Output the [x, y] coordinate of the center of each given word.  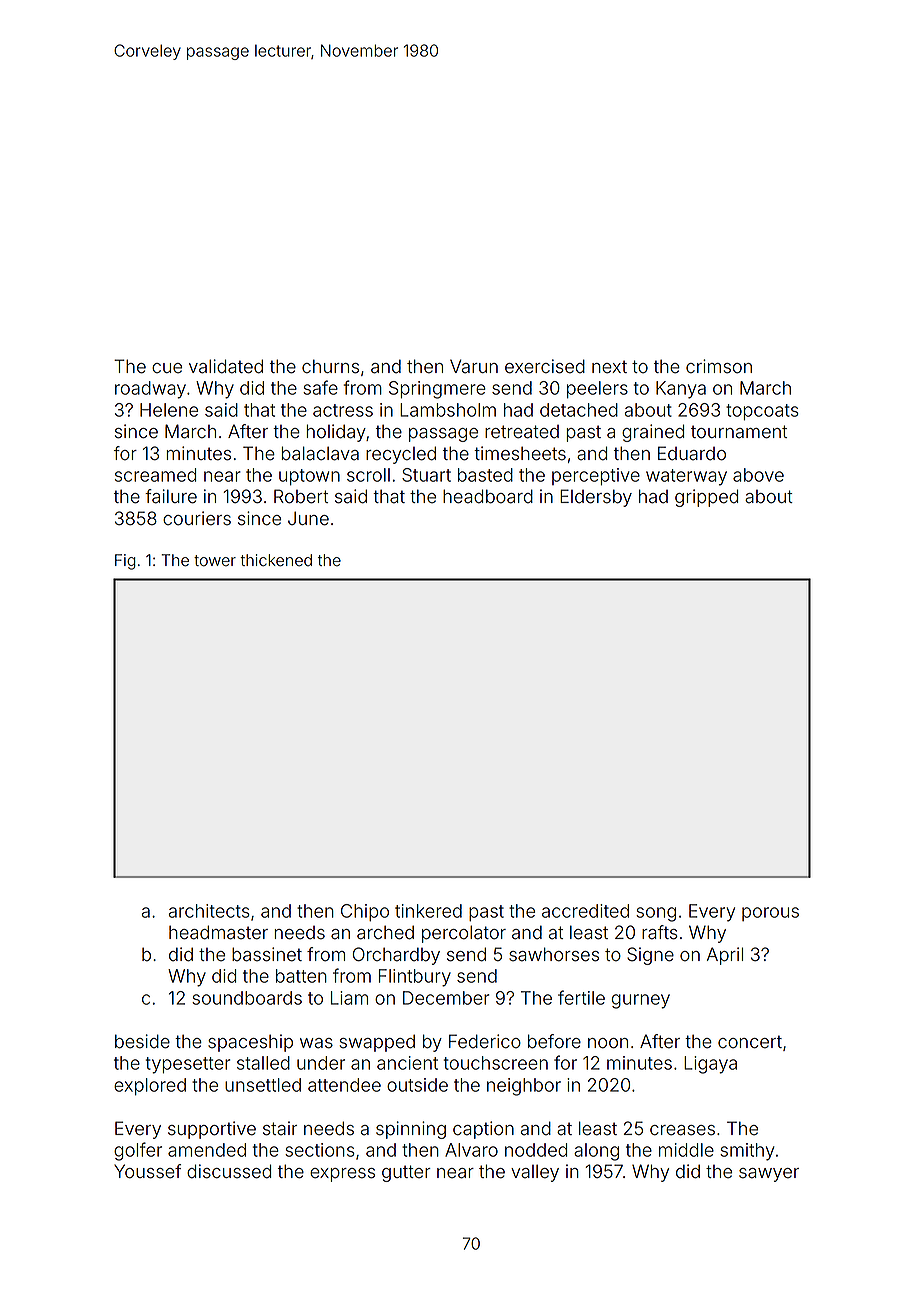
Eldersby [596, 498]
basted [485, 475]
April [725, 956]
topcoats [762, 412]
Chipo [365, 912]
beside [142, 1041]
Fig [125, 562]
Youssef [147, 1171]
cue [167, 368]
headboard [488, 496]
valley [535, 1173]
